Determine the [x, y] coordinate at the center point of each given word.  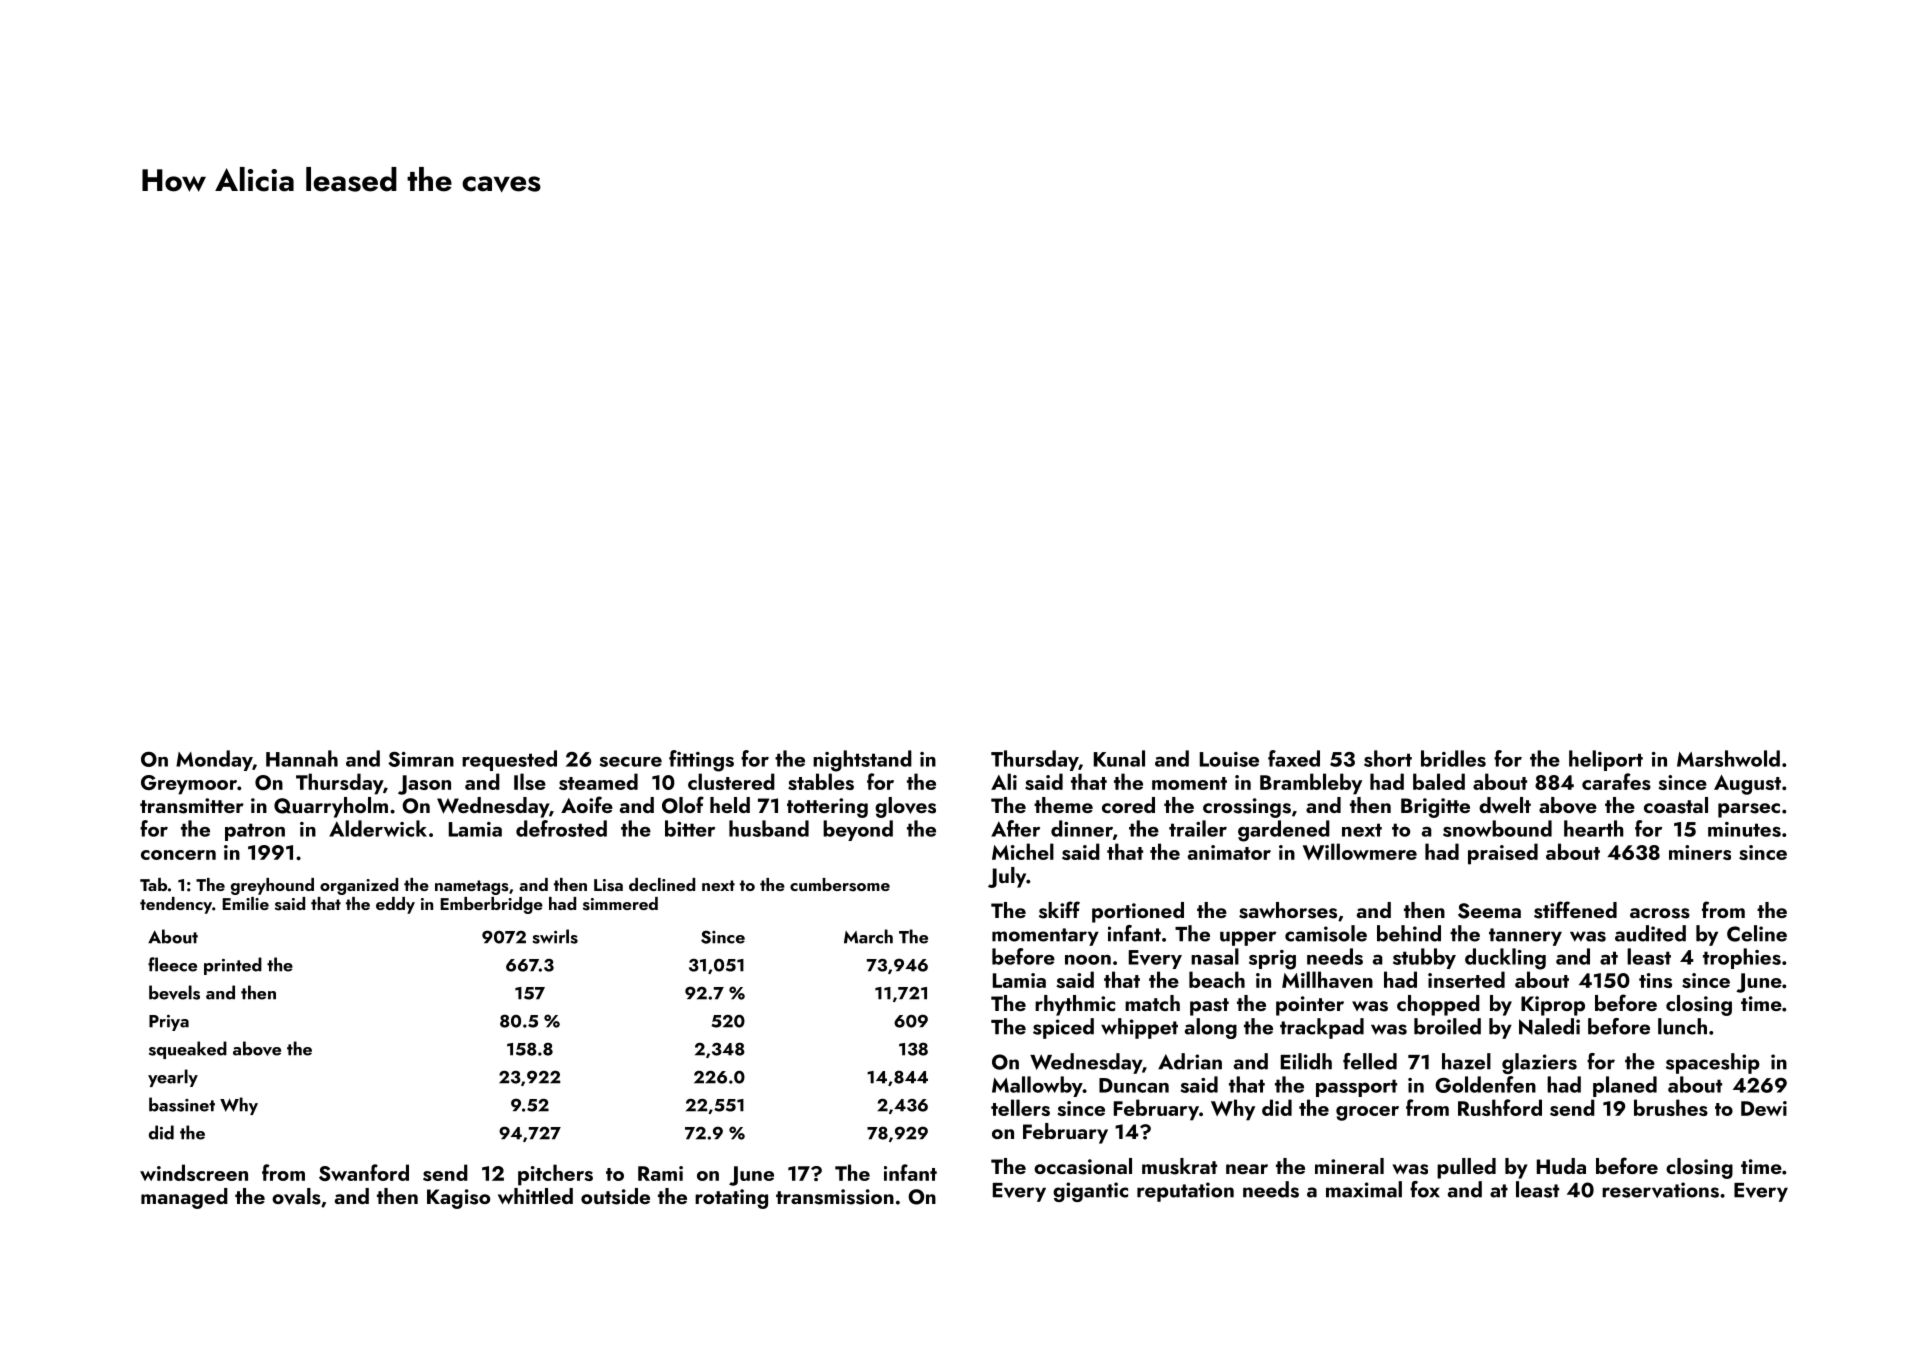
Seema [1489, 911]
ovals [296, 1196]
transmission [835, 1197]
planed [1625, 1086]
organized [359, 886]
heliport [1606, 760]
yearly [173, 1078]
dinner [1082, 828]
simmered [620, 904]
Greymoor [189, 785]
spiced [1063, 1028]
